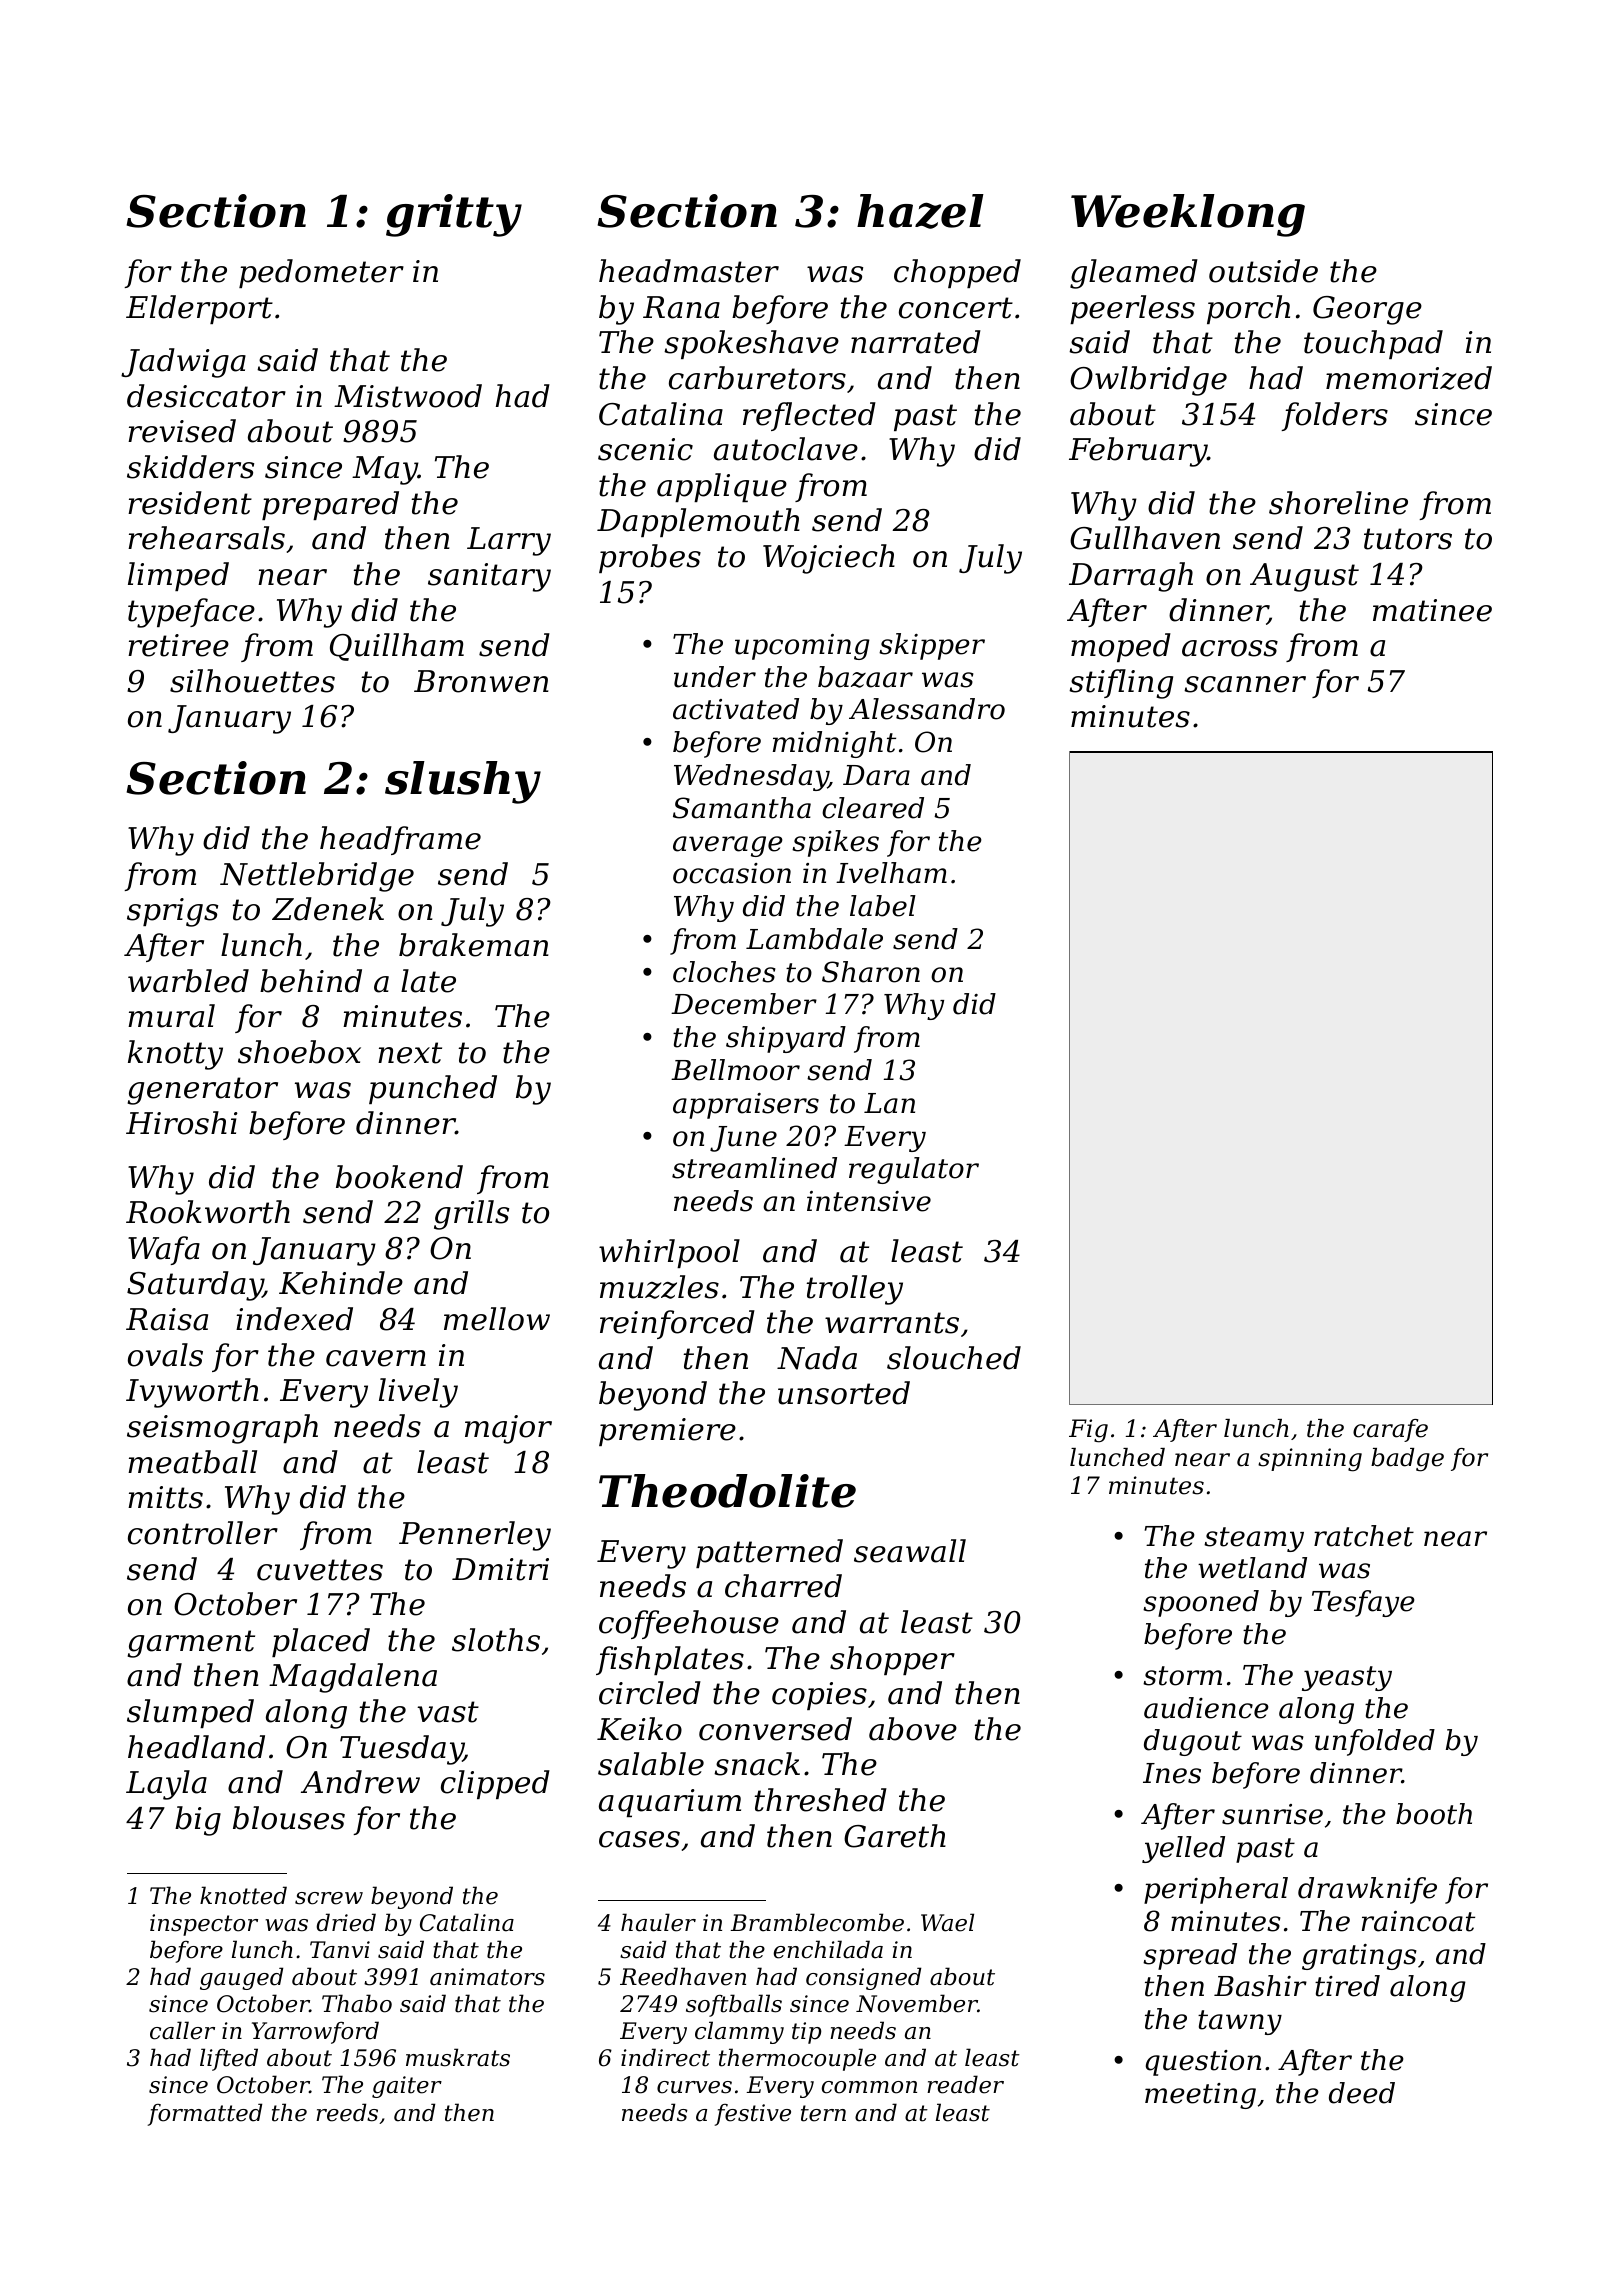 The image size is (1620, 2292). I want to click on Owlbridge, so click(1148, 381).
